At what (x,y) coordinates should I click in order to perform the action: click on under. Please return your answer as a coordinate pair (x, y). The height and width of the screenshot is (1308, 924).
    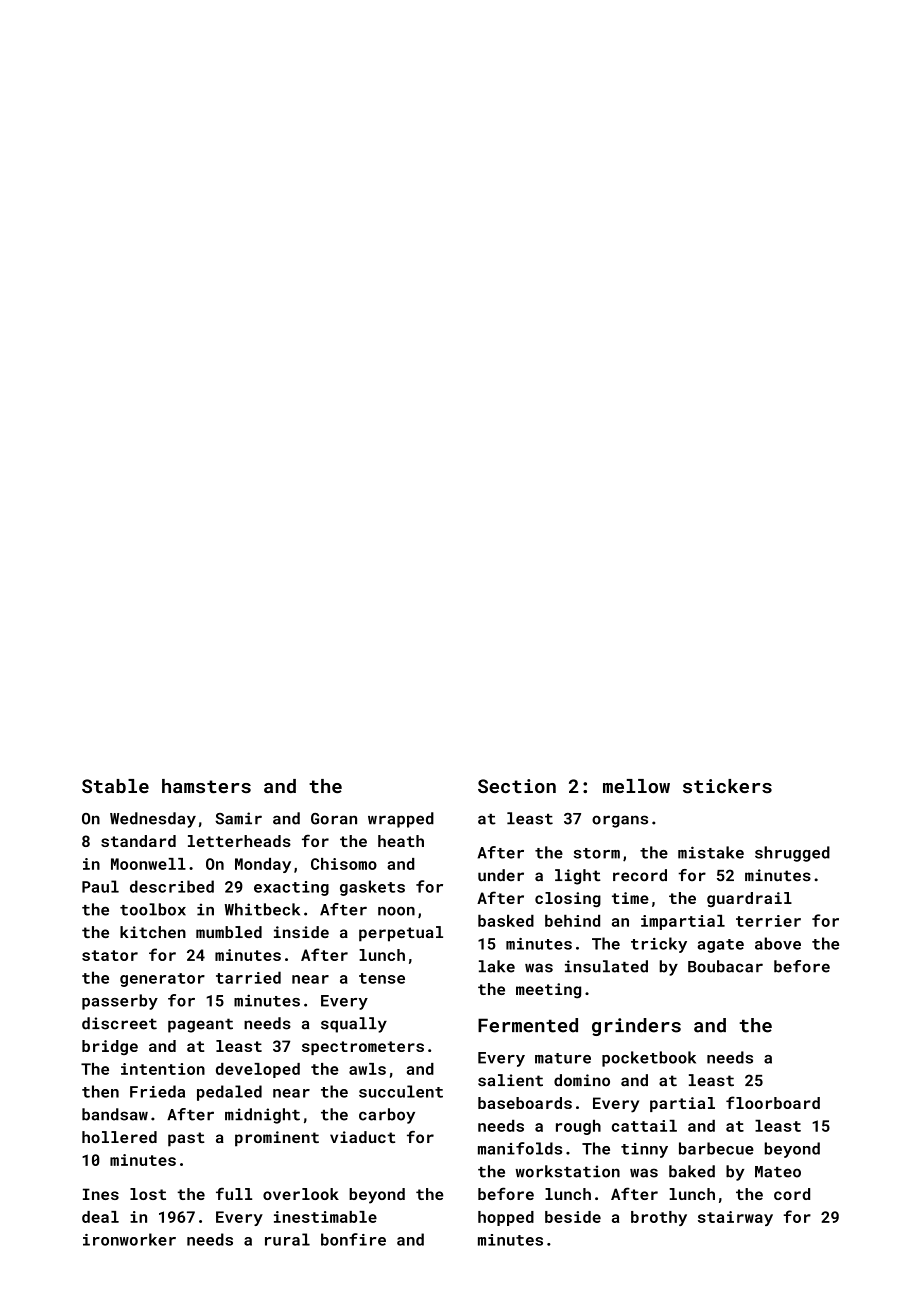
    Looking at the image, I should click on (501, 875).
